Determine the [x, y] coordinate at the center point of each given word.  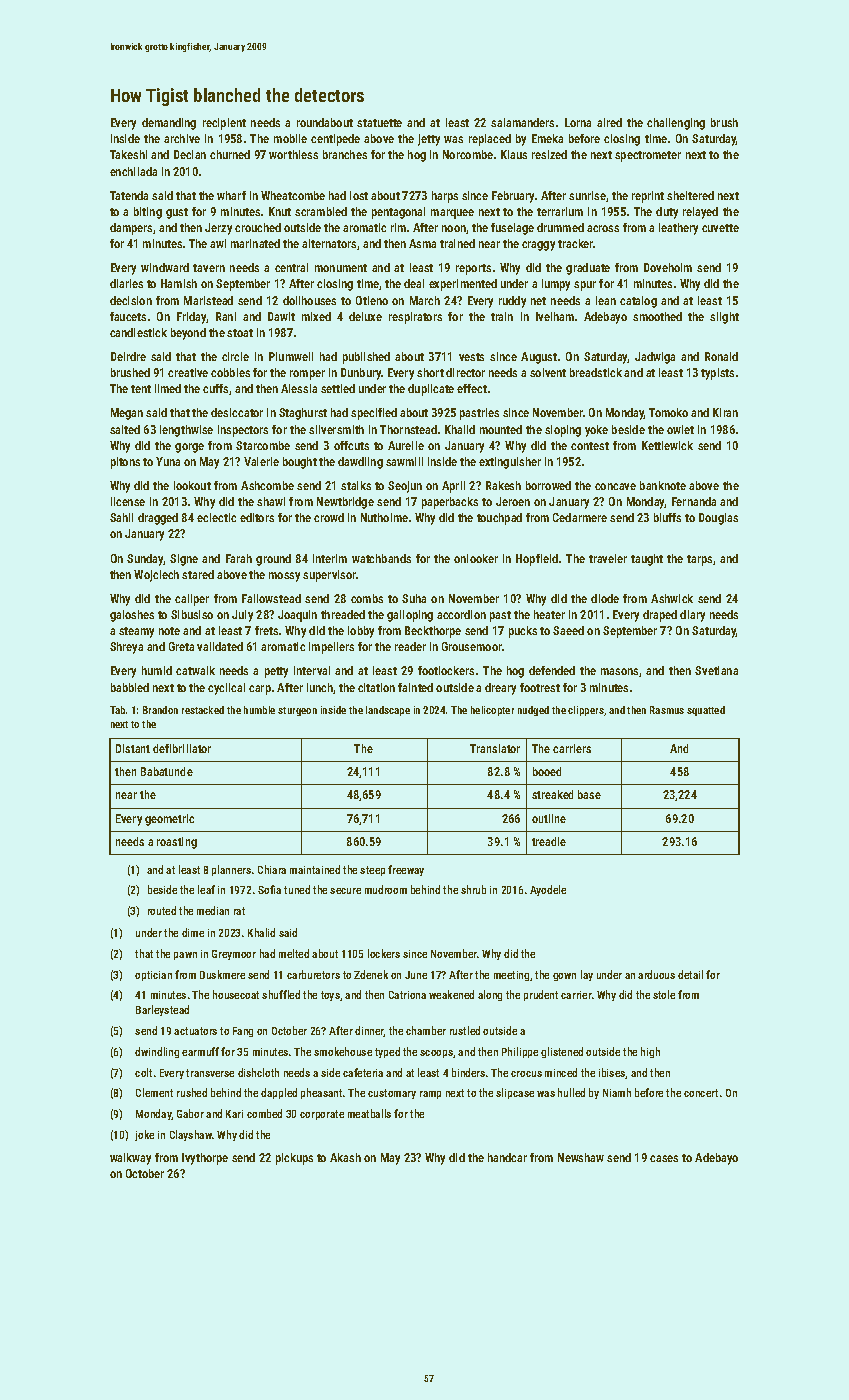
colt [143, 1072]
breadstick [596, 372]
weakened [451, 994]
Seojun [405, 487]
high [650, 1052]
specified [374, 414]
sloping [563, 431]
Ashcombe [267, 485]
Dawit [281, 316]
